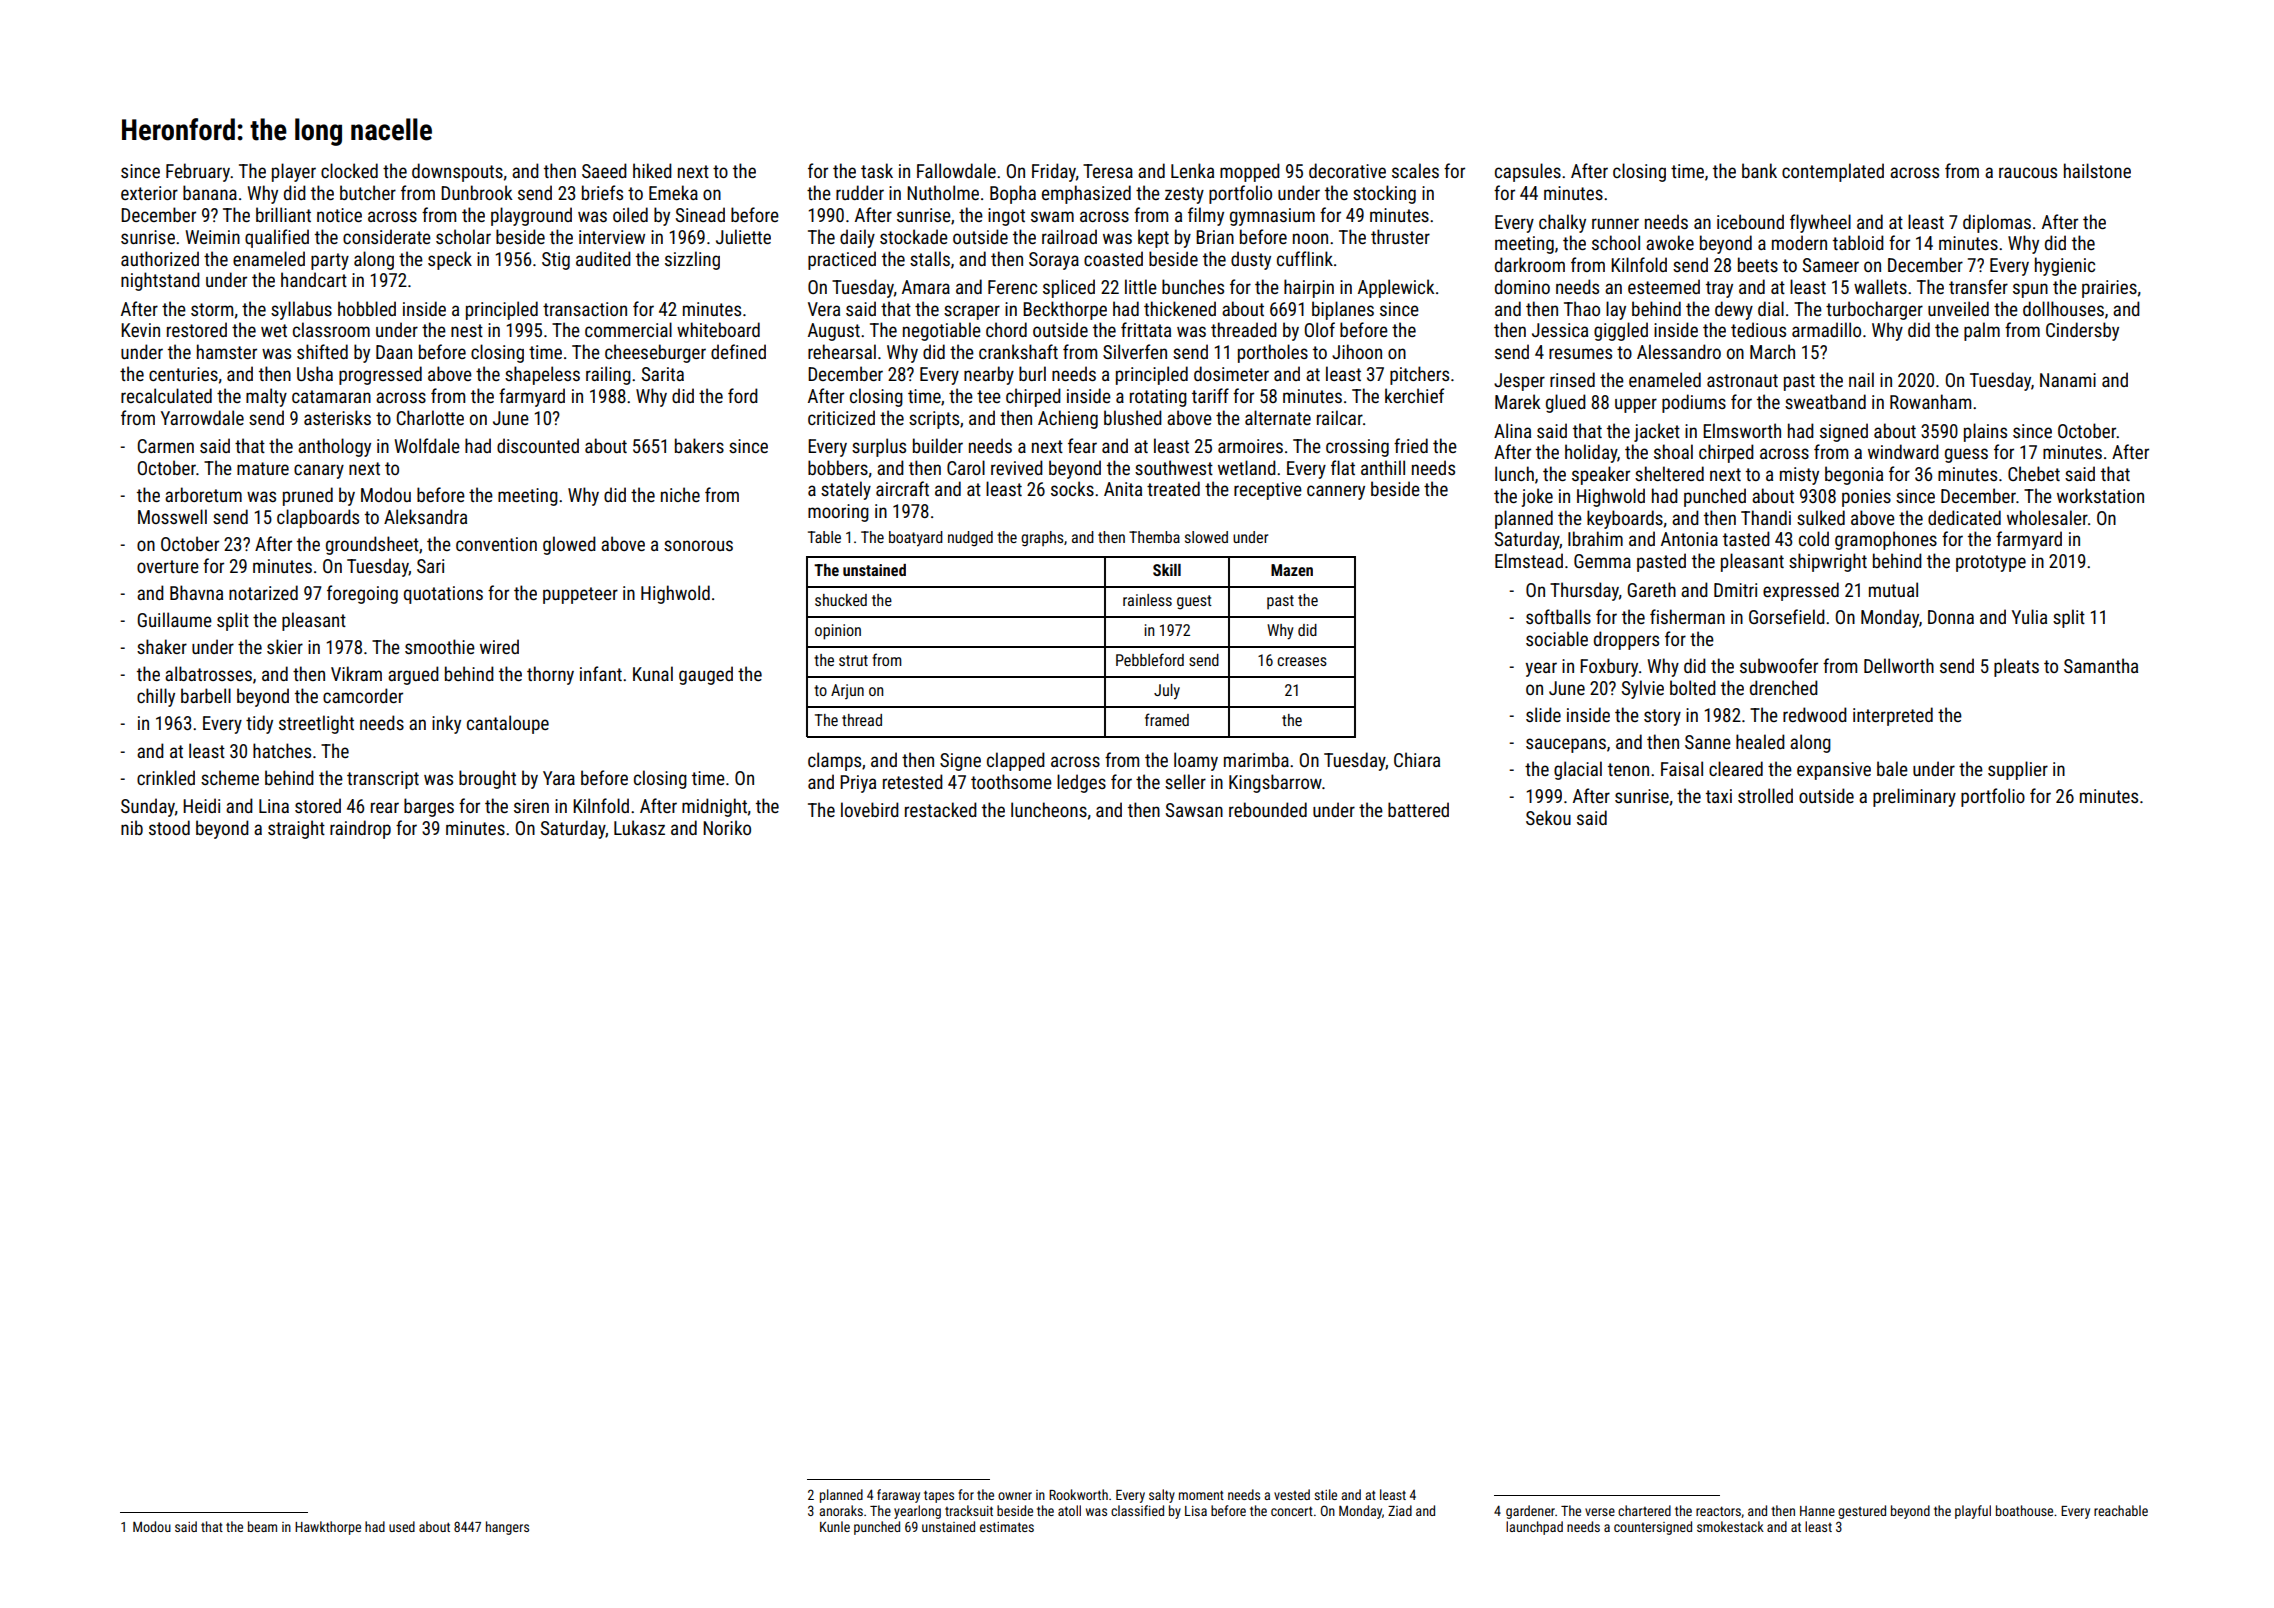  I want to click on considerate, so click(387, 236).
